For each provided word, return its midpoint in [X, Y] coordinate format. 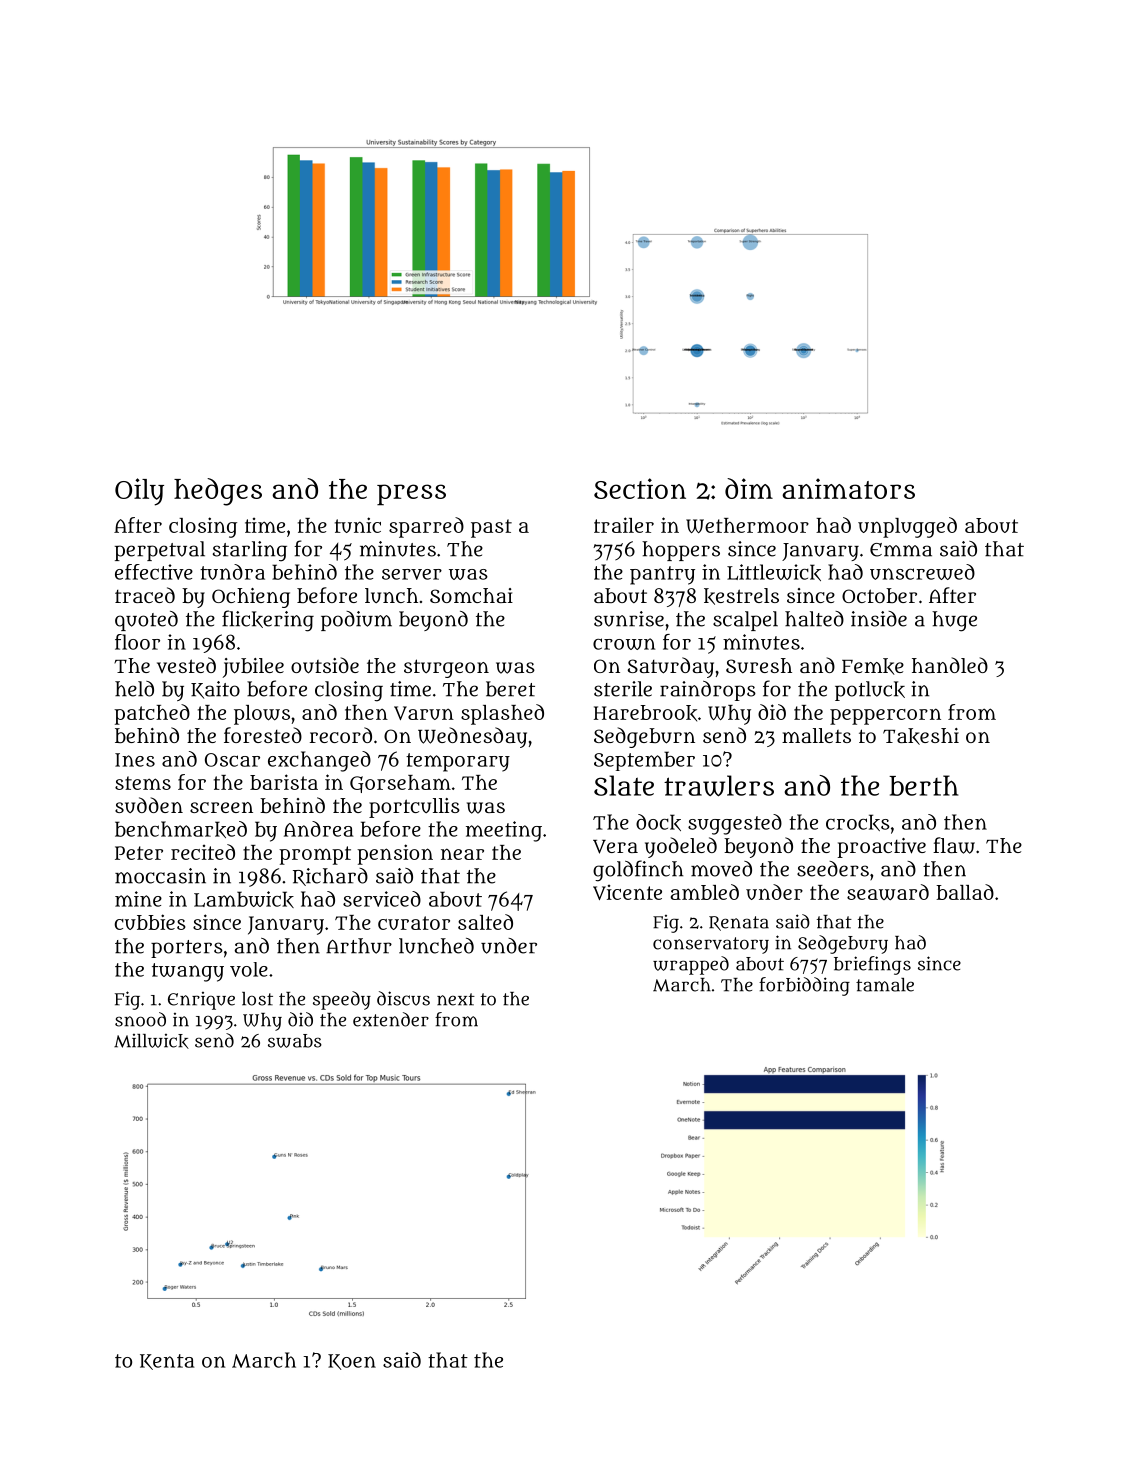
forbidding [804, 986]
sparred [426, 527]
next [456, 999]
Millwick [151, 1041]
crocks [858, 822]
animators [848, 488]
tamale [885, 985]
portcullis [414, 808]
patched [152, 714]
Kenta [167, 1362]
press [411, 495]
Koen [352, 1362]
